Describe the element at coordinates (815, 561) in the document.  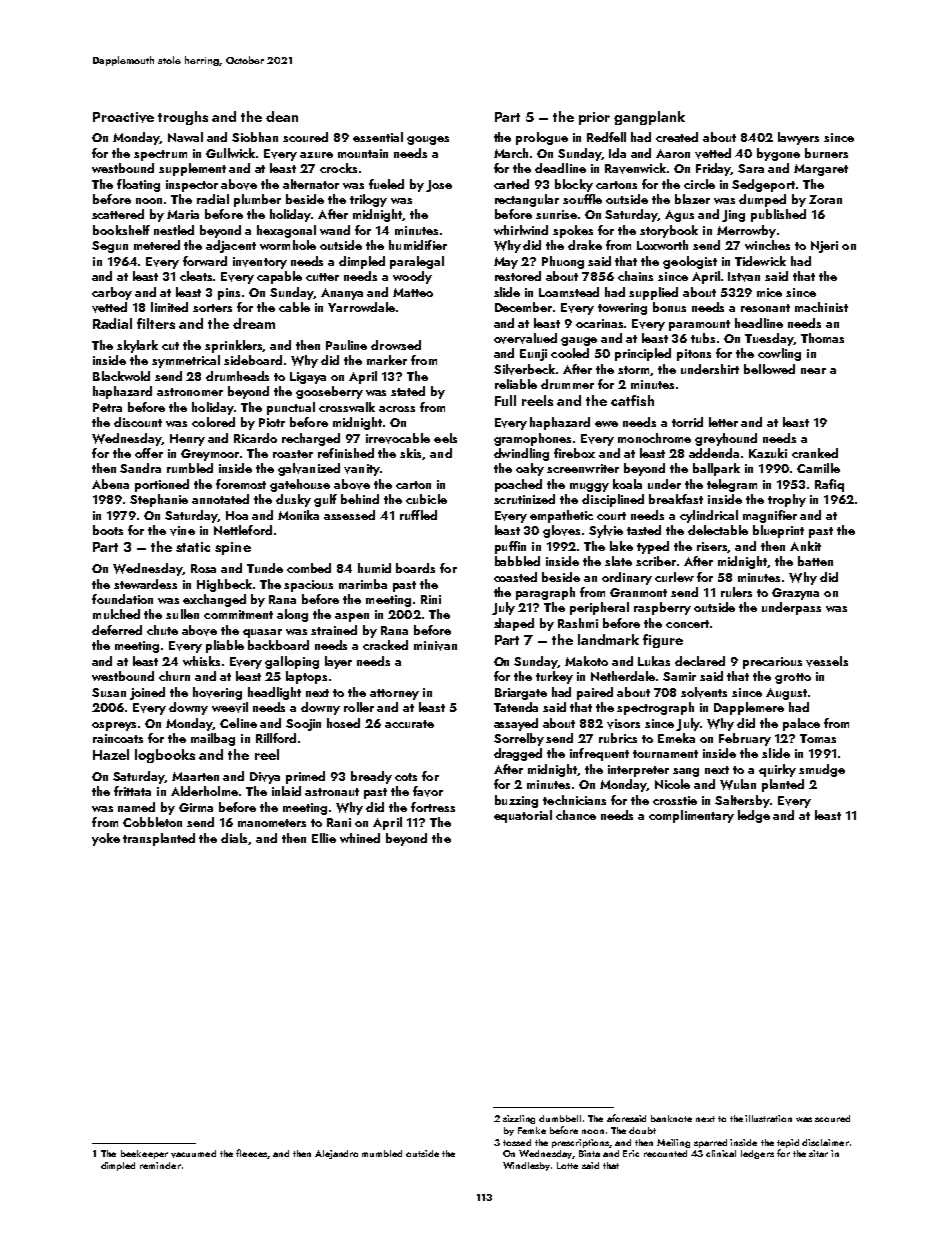
I see `batten` at that location.
